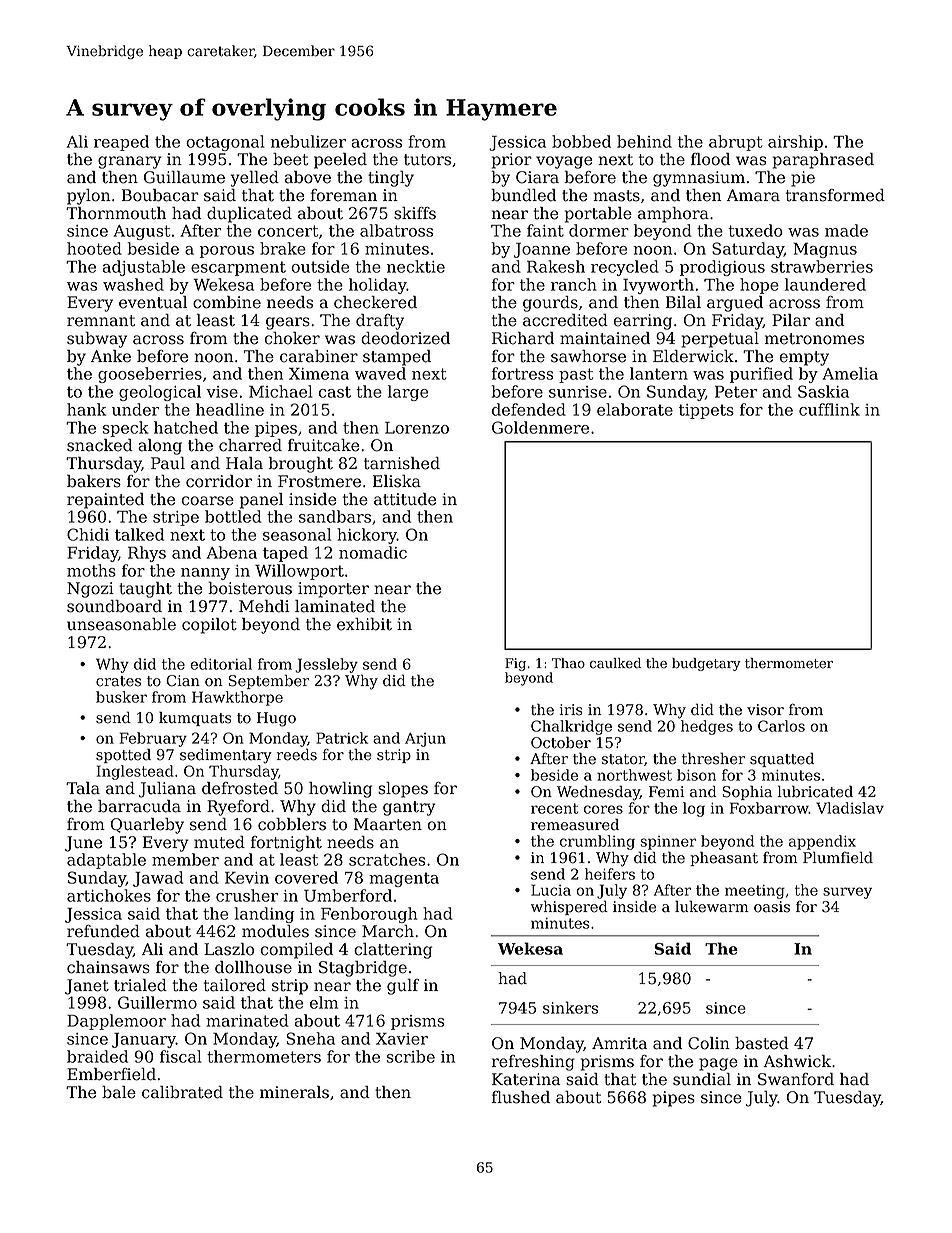 Image resolution: width=952 pixels, height=1233 pixels. What do you see at coordinates (666, 792) in the document?
I see `Femi` at bounding box center [666, 792].
